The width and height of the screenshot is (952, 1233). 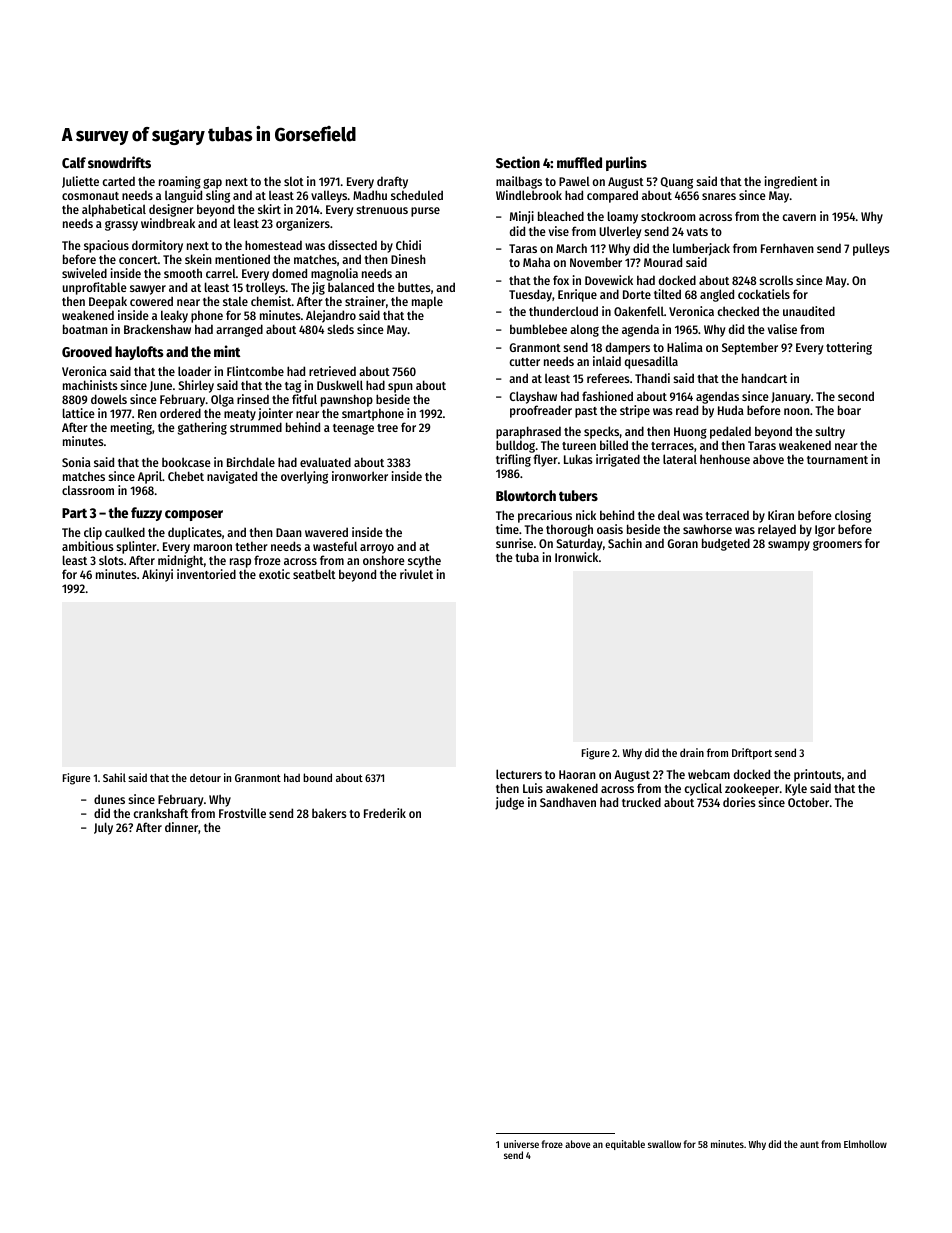 What do you see at coordinates (837, 546) in the screenshot?
I see `groomers` at bounding box center [837, 546].
